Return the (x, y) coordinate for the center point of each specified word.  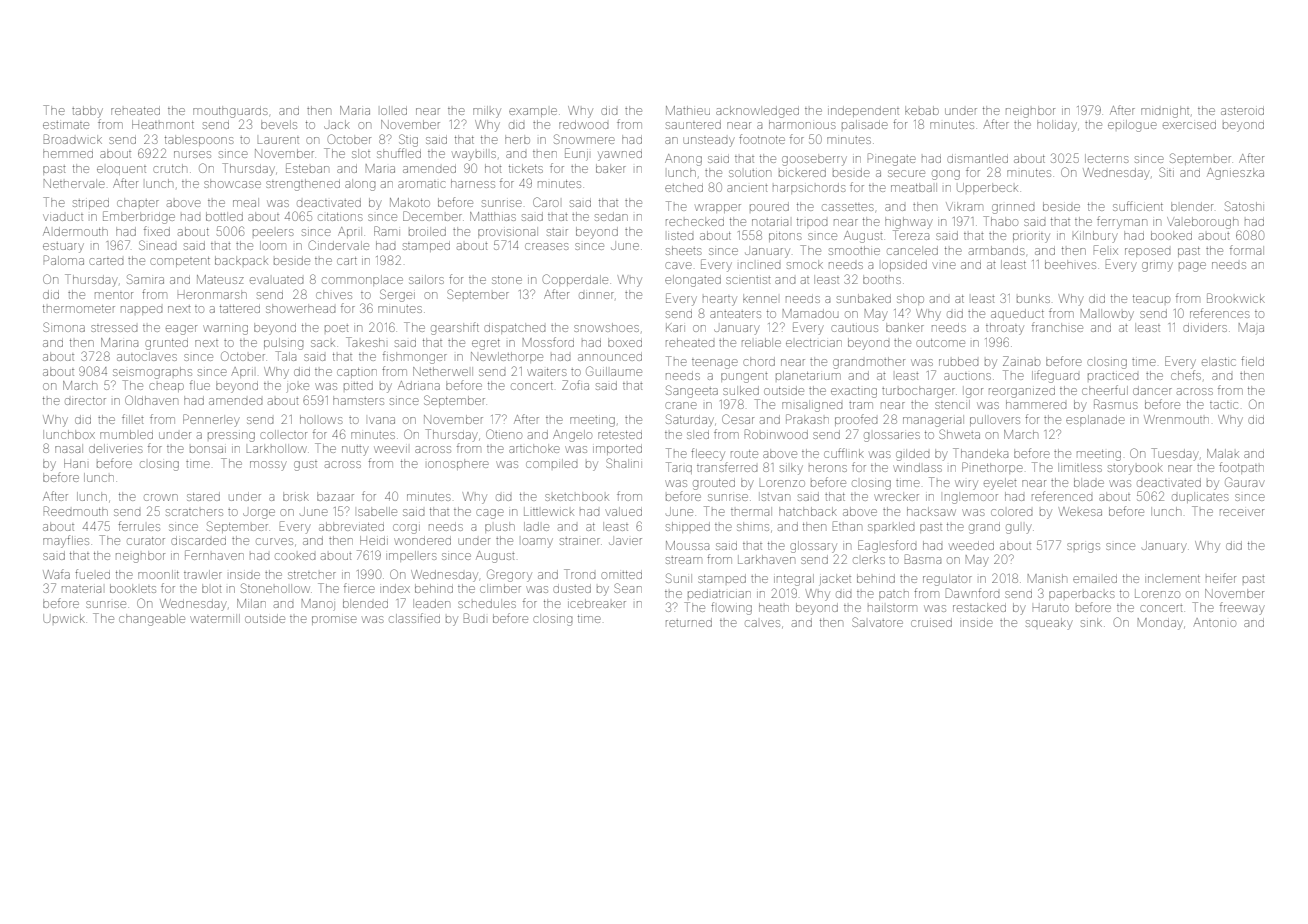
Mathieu (688, 110)
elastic (1219, 361)
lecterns (1107, 158)
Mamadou (811, 313)
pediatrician (719, 593)
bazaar (335, 496)
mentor (114, 295)
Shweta (959, 434)
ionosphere (458, 464)
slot (361, 153)
